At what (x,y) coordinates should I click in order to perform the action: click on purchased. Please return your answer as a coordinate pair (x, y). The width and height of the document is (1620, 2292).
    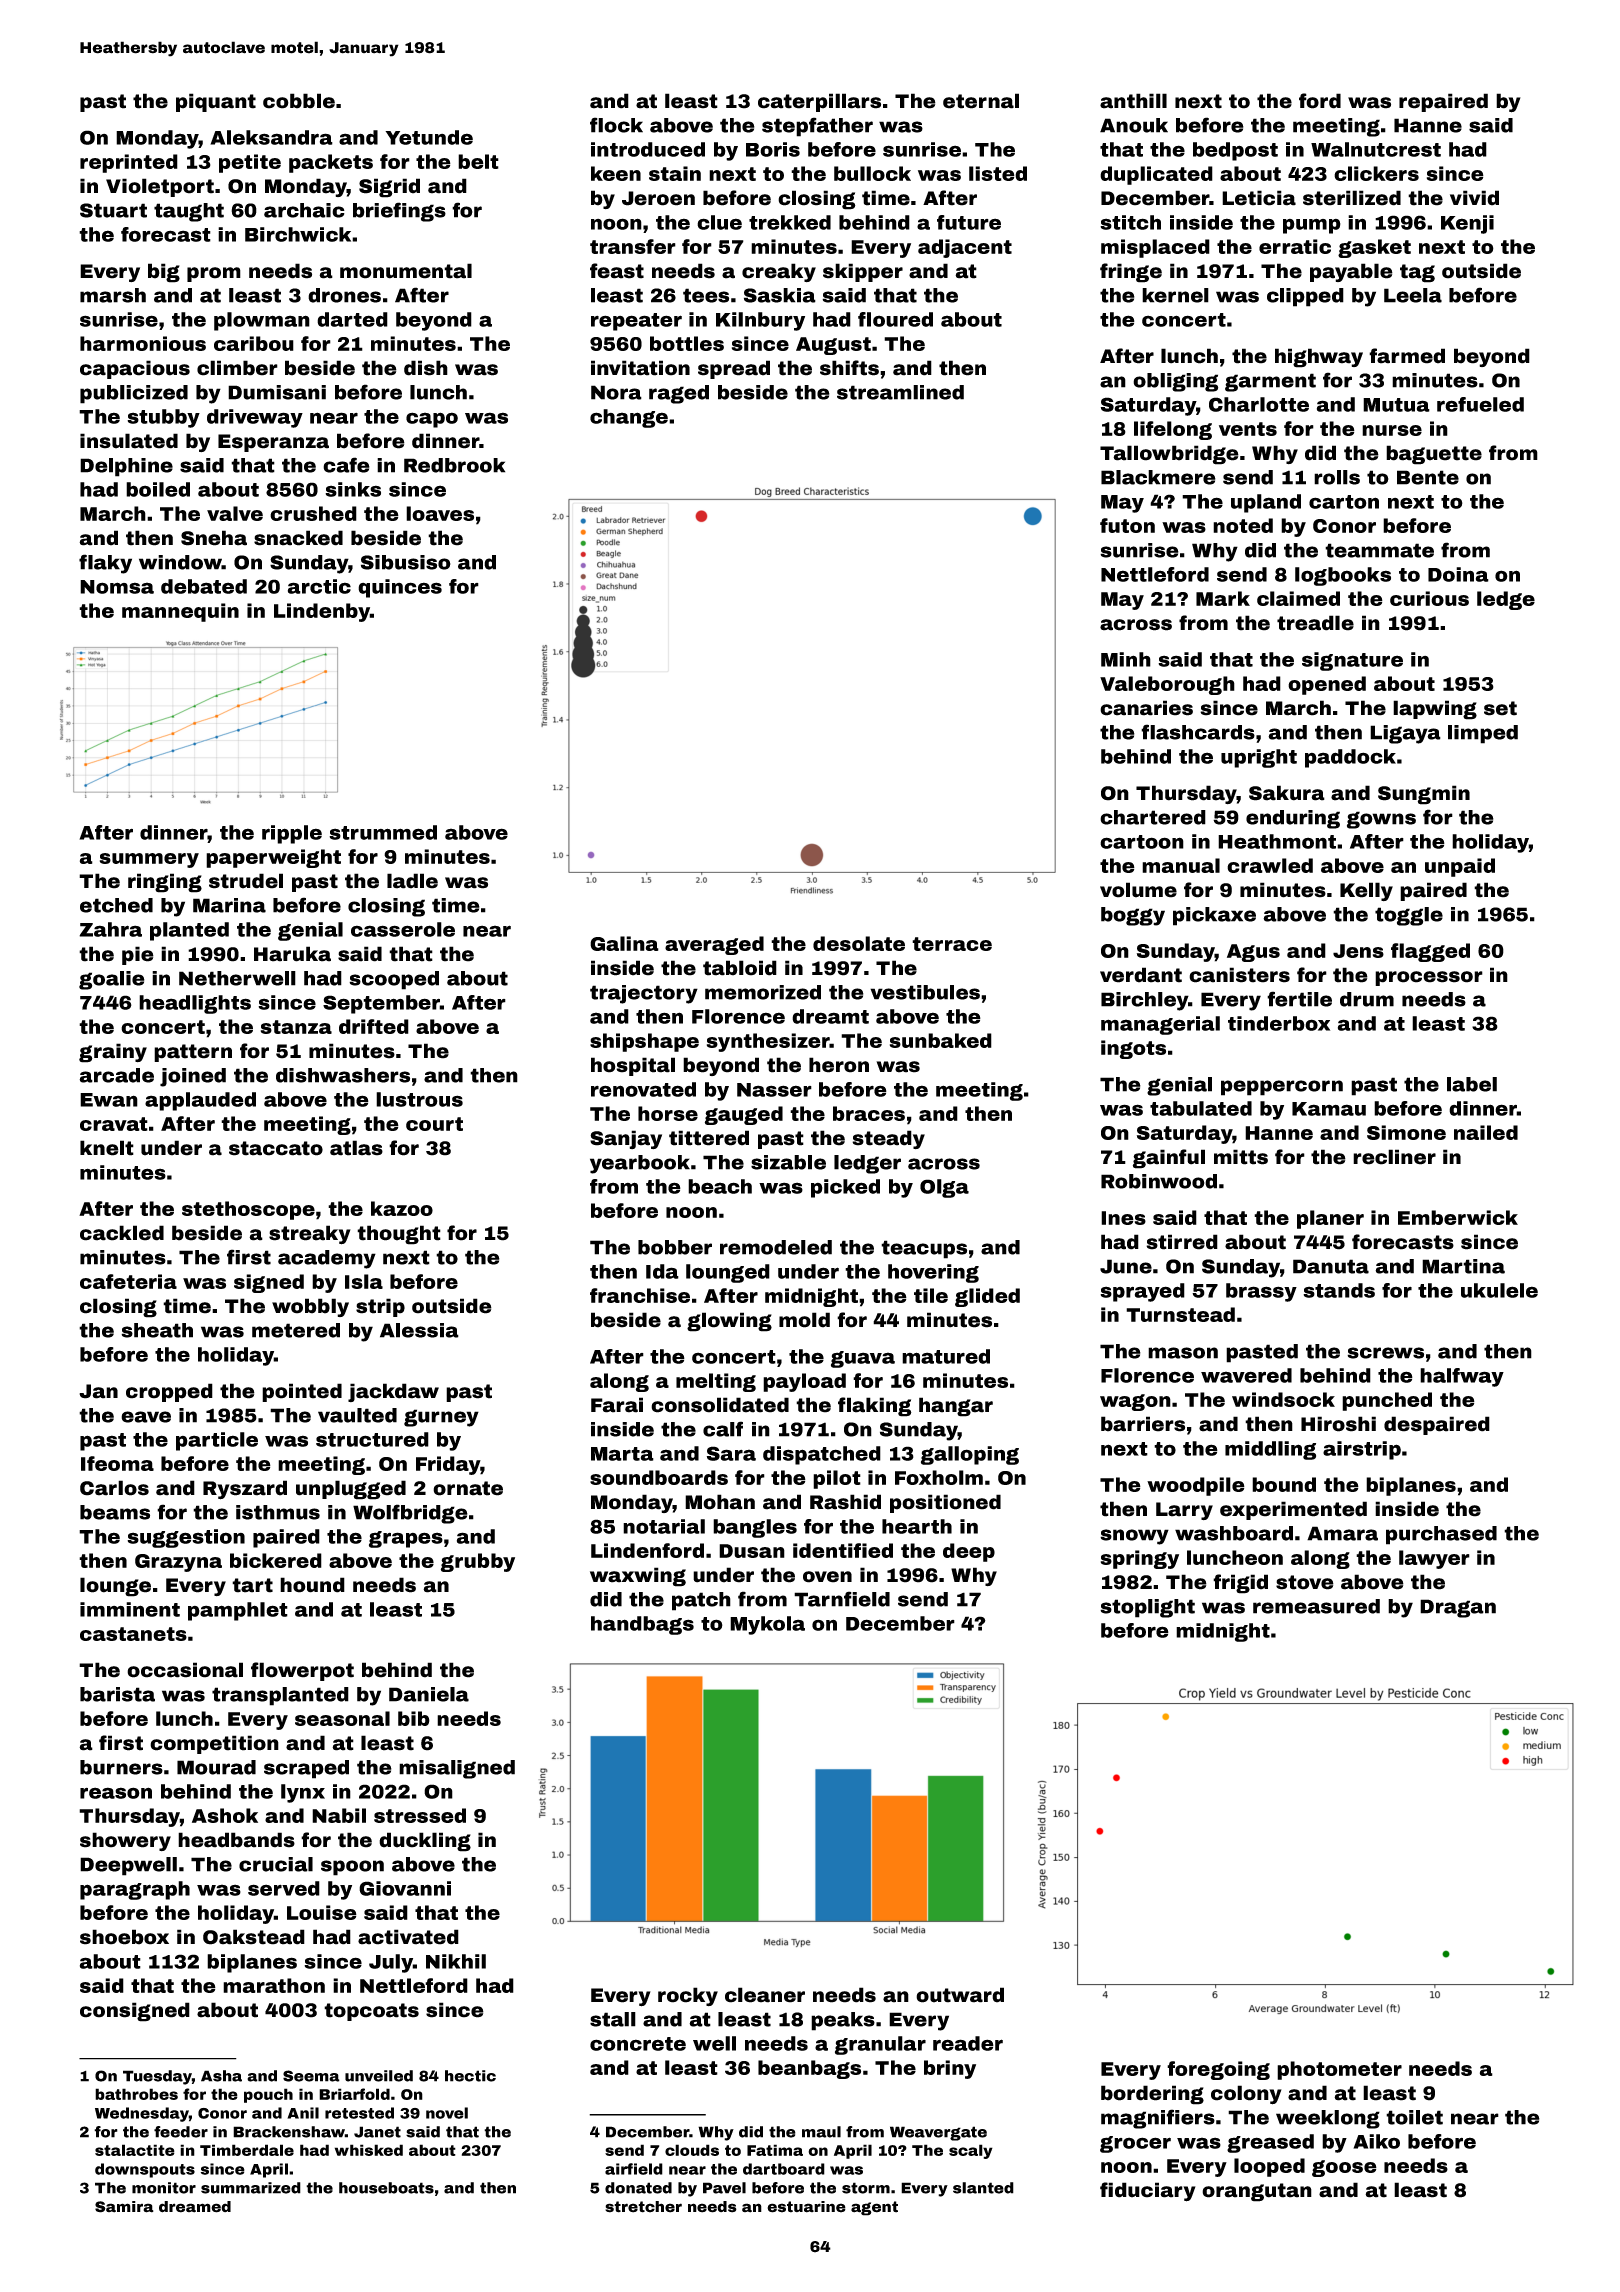
    Looking at the image, I should click on (1441, 1535).
